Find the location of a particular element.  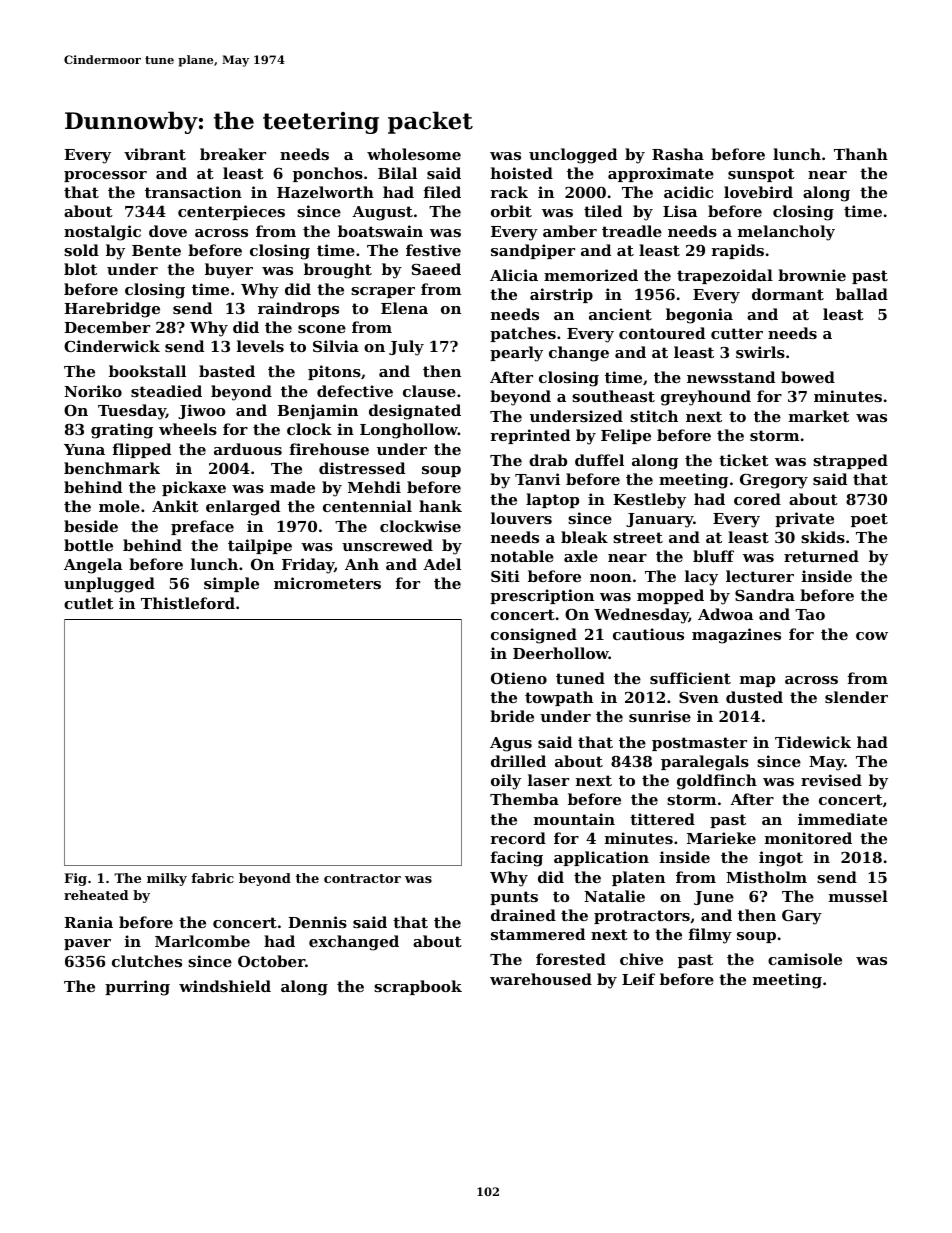

Cinderwick is located at coordinates (112, 346).
